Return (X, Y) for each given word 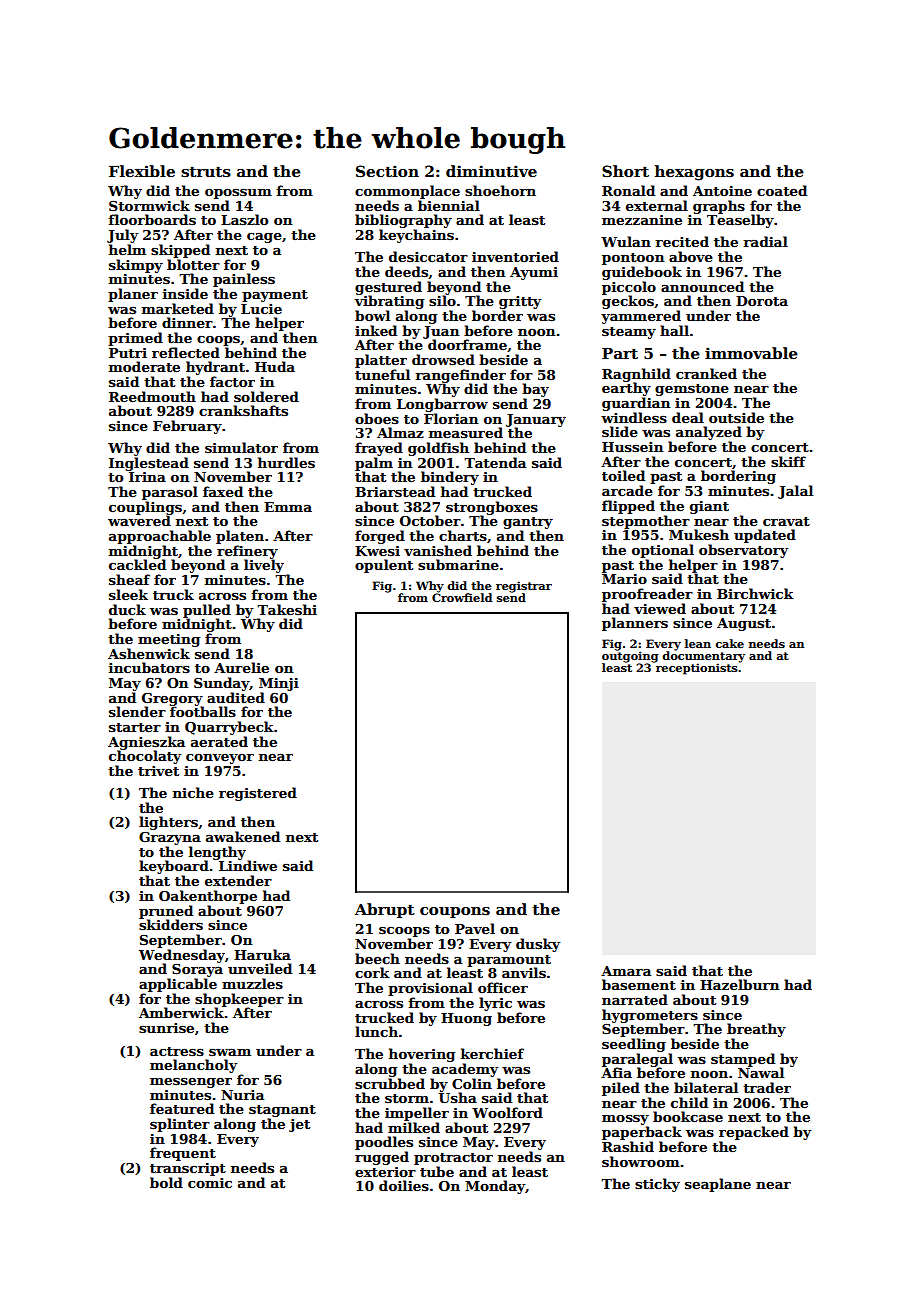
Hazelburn (740, 984)
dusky (538, 945)
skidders (171, 924)
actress (177, 1051)
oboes (377, 418)
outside (736, 417)
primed (135, 339)
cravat (786, 521)
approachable (160, 537)
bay (535, 390)
